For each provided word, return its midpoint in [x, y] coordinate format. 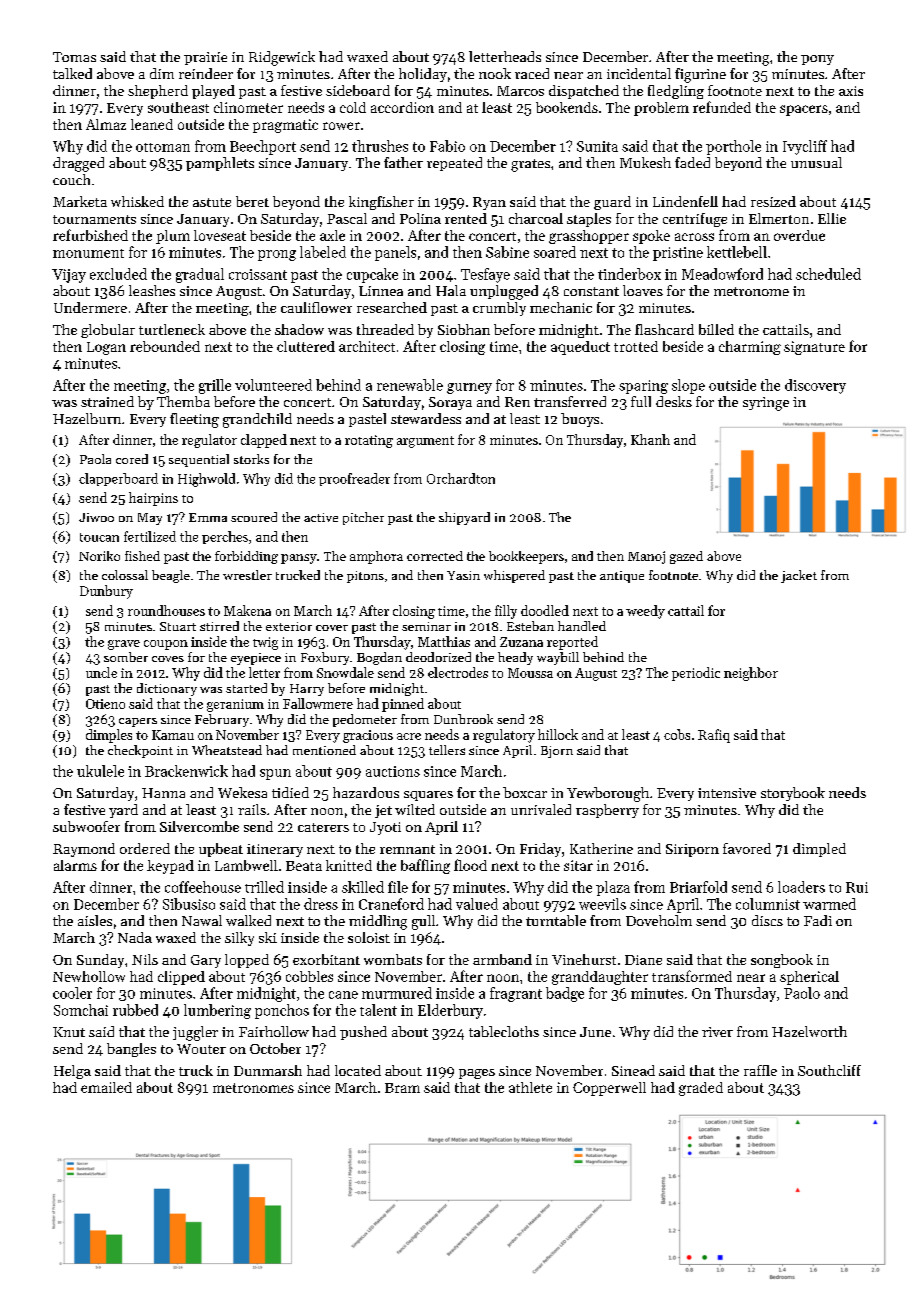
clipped [181, 978]
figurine [700, 75]
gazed [686, 557]
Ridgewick [282, 58]
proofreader [354, 479]
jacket [799, 576]
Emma [208, 517]
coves [168, 659]
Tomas [74, 57]
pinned [403, 705]
